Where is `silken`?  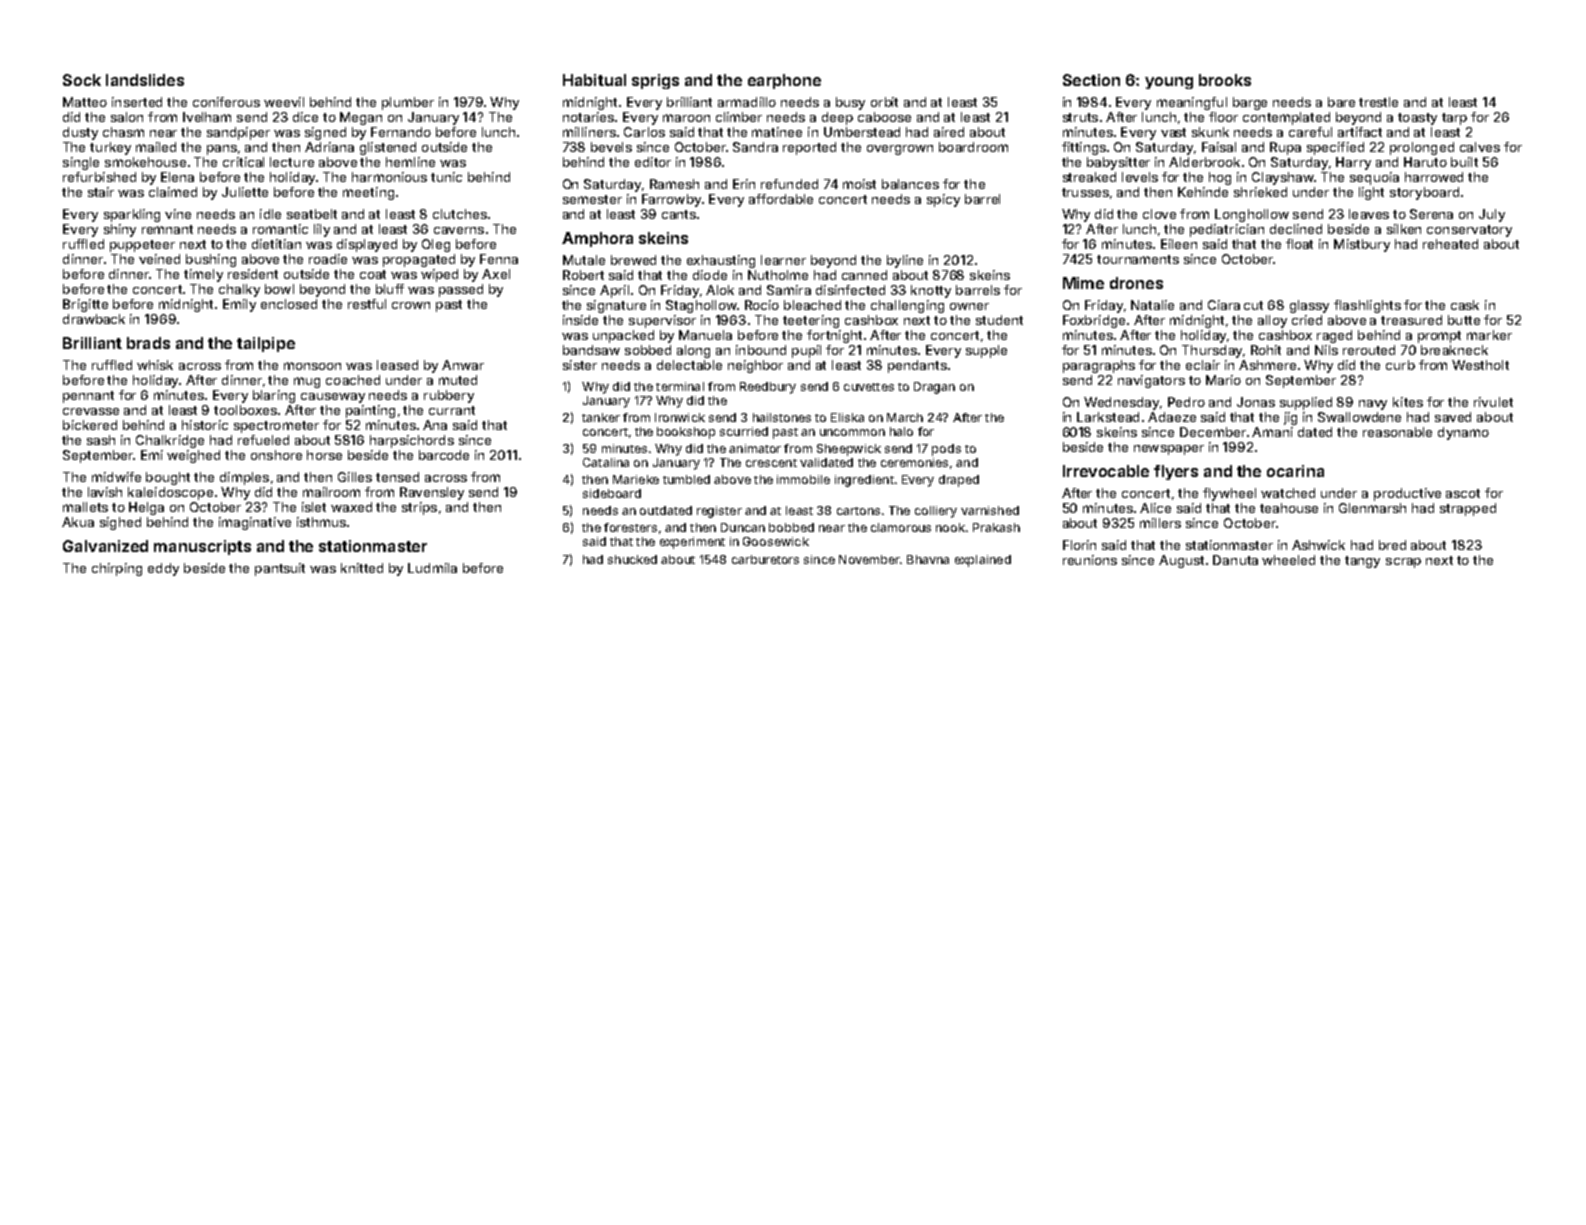
silken is located at coordinates (1404, 229).
